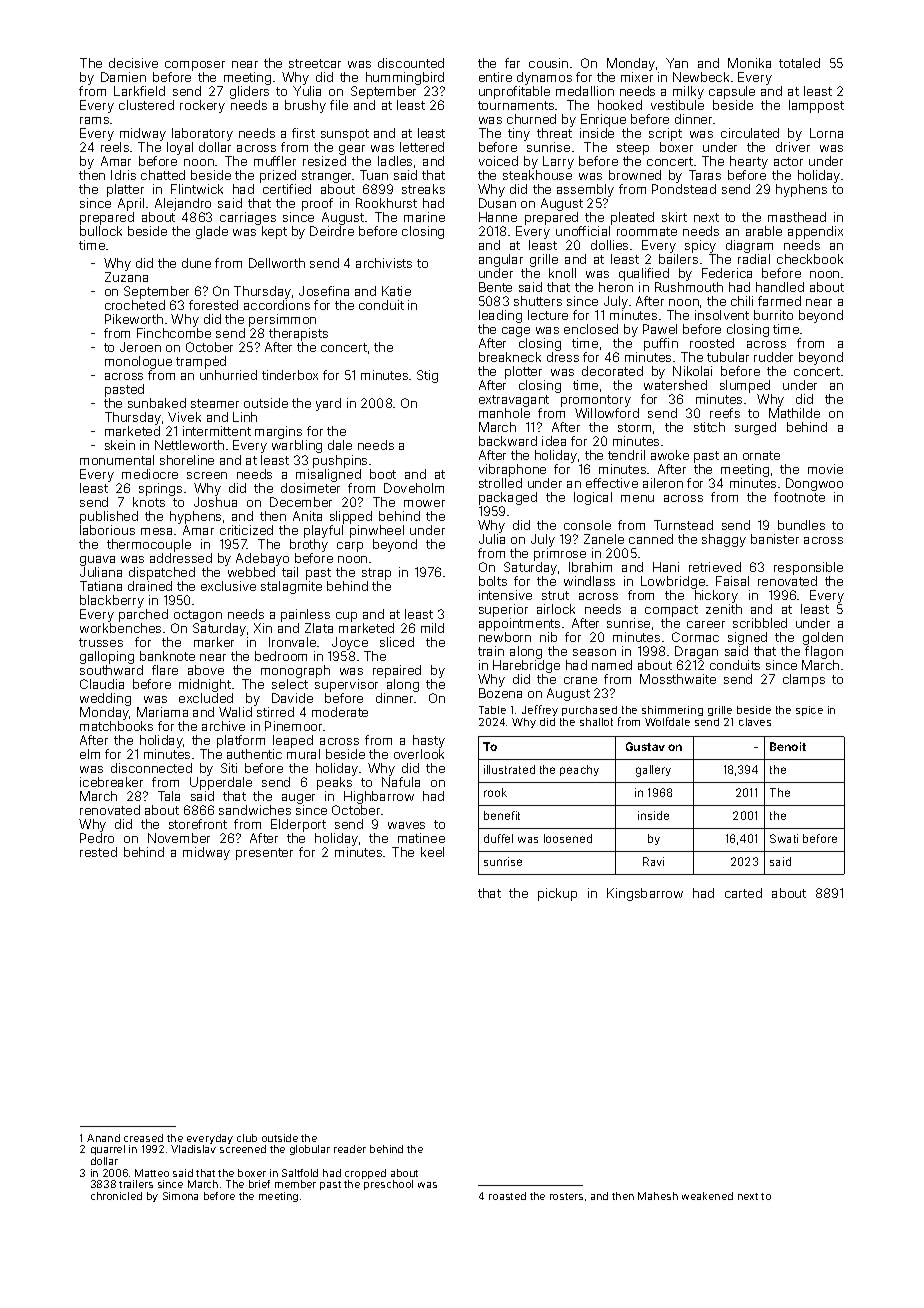 The width and height of the document is (924, 1308). I want to click on sandwiches, so click(255, 810).
